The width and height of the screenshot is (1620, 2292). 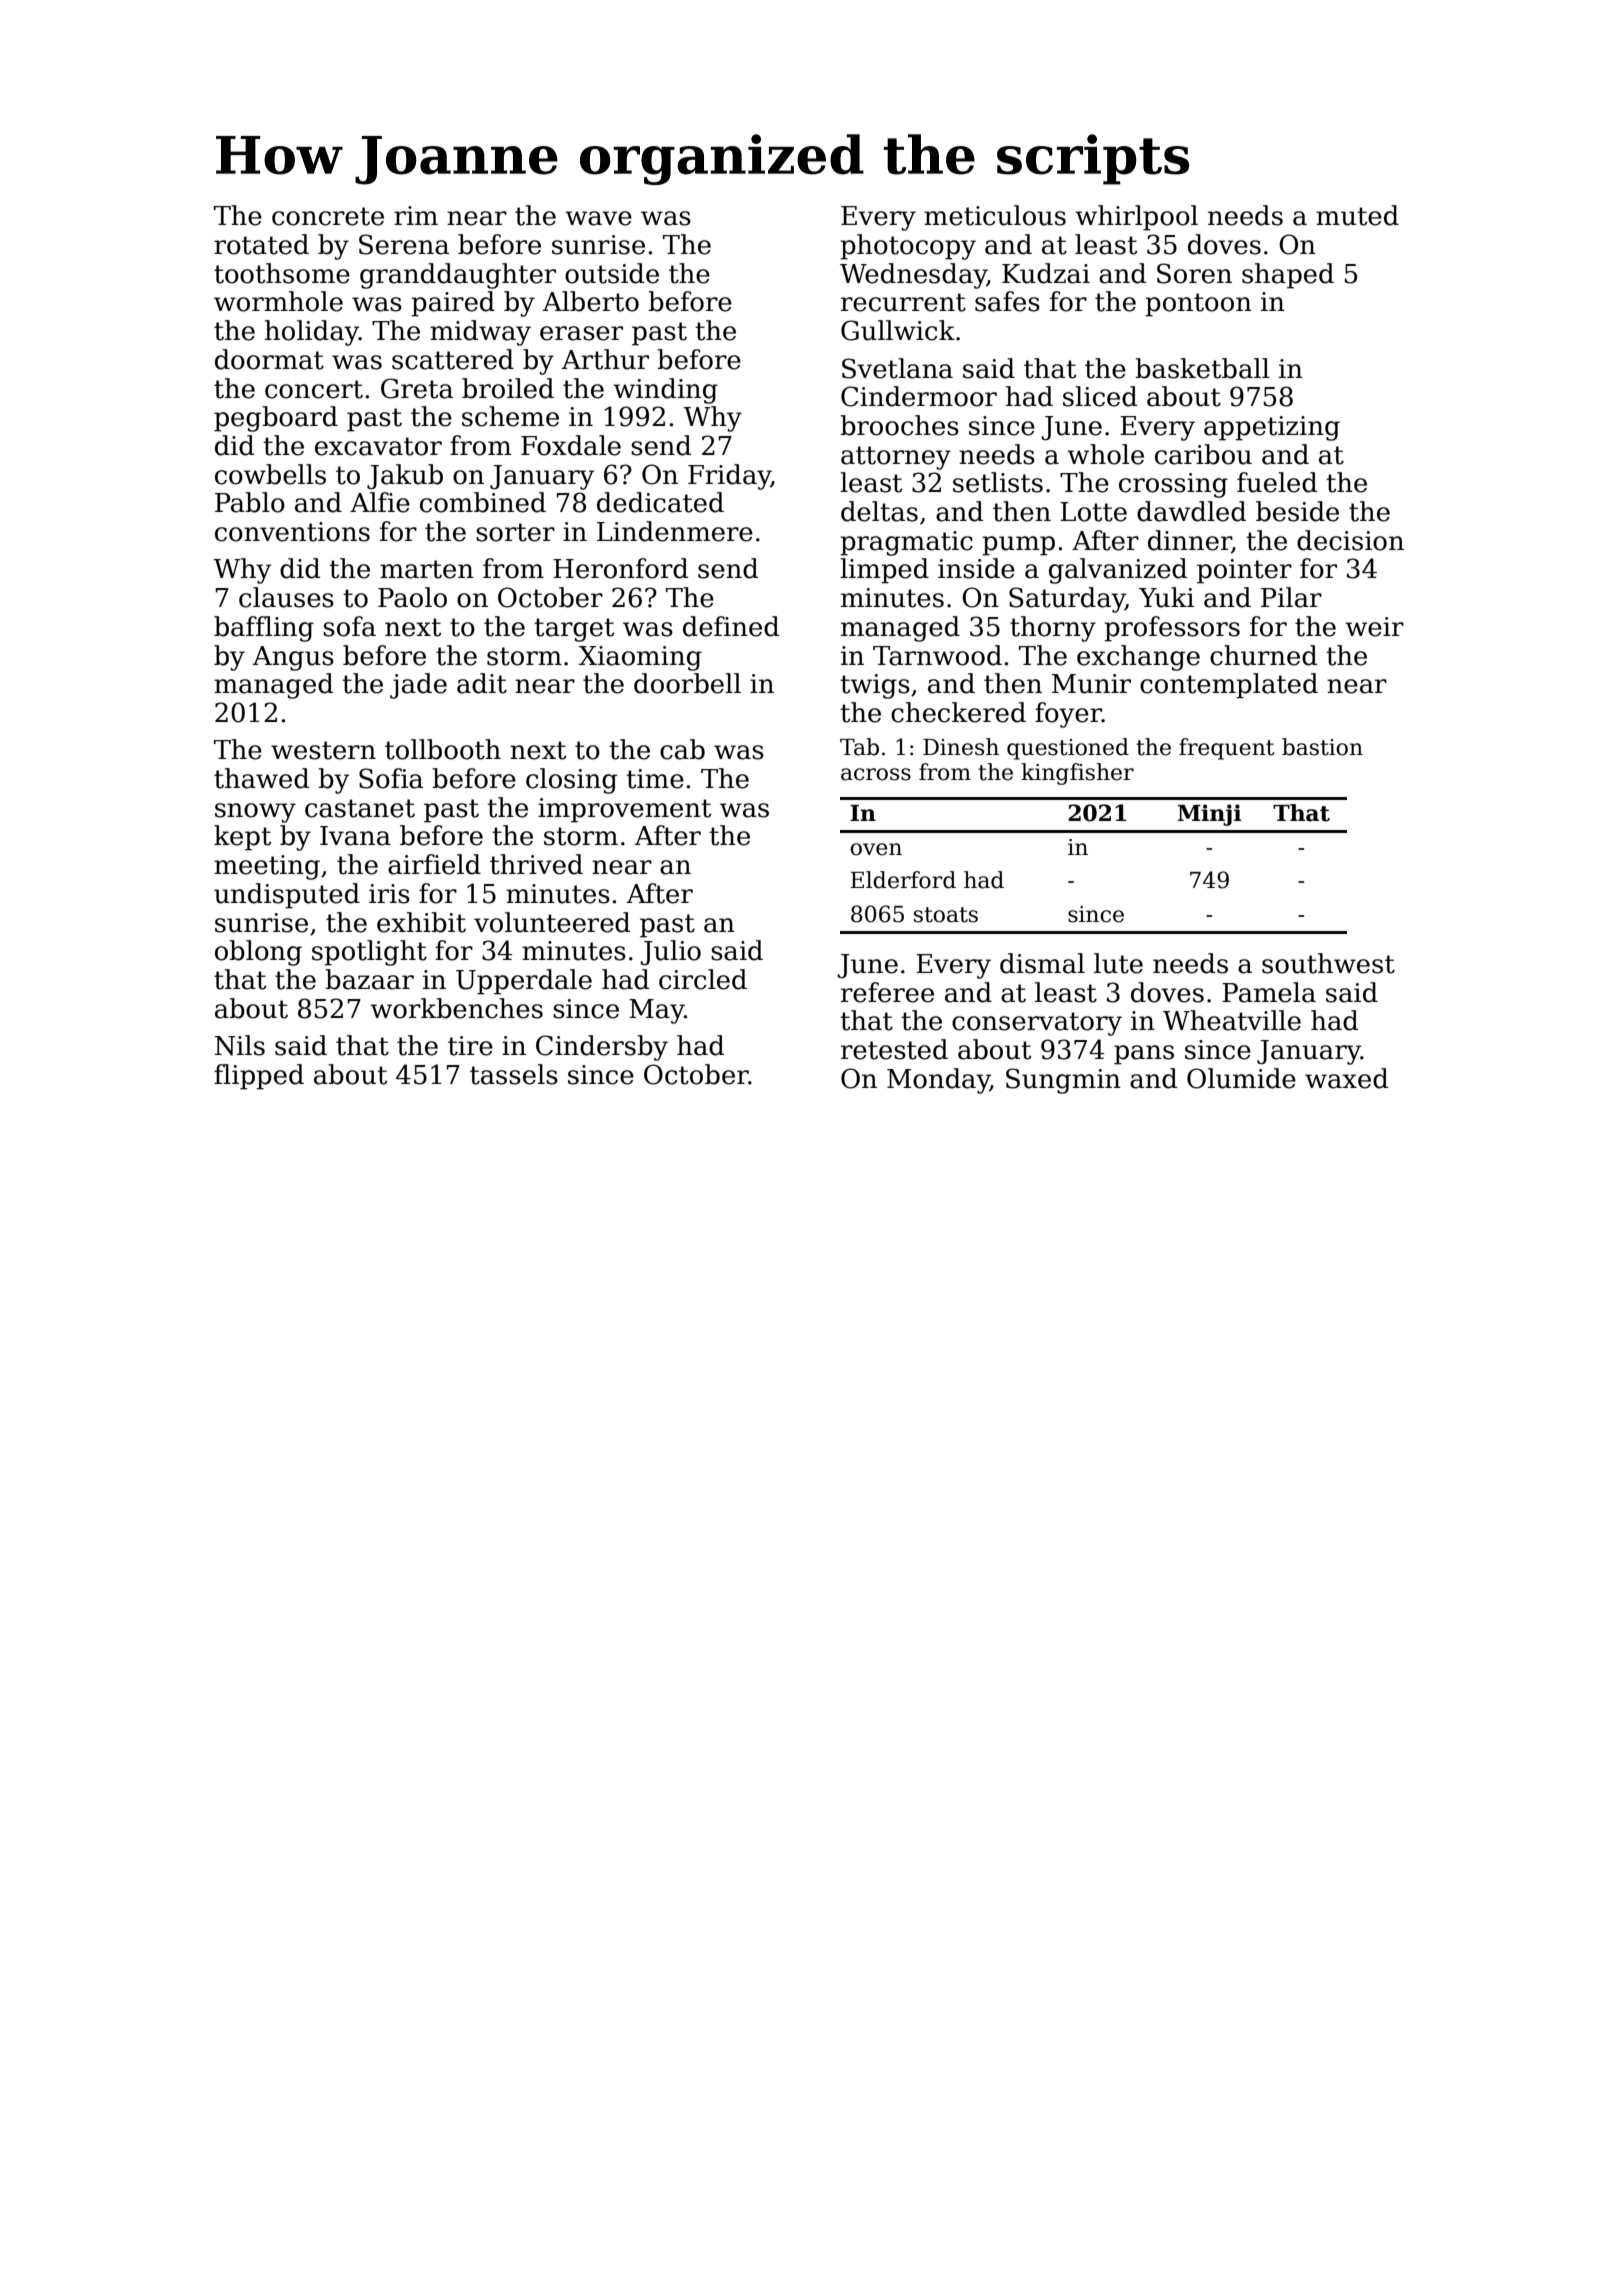 I want to click on muted, so click(x=1357, y=215).
